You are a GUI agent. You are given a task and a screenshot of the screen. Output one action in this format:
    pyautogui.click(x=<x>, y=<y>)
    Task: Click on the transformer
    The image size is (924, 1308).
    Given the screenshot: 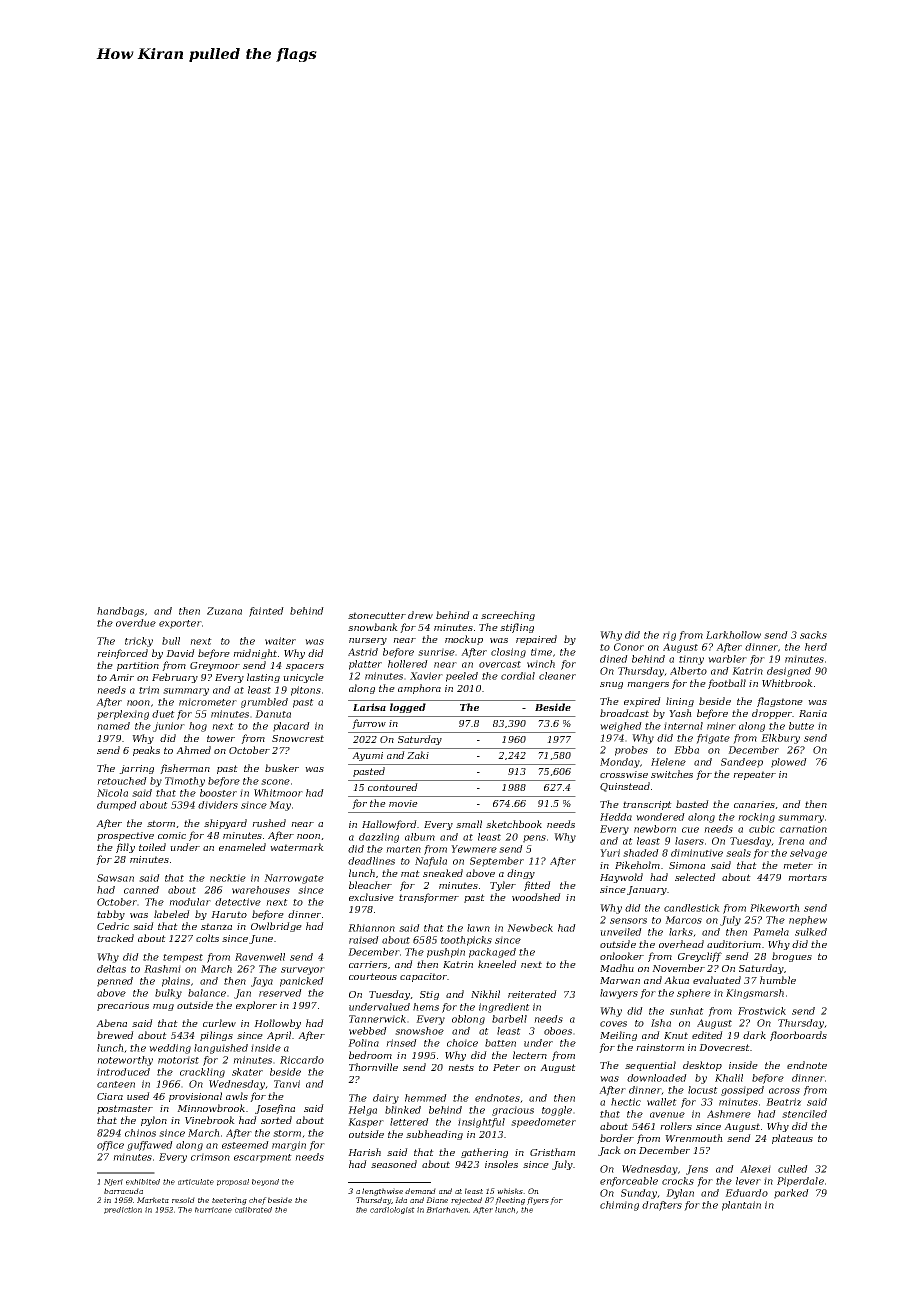 What is the action you would take?
    pyautogui.click(x=429, y=898)
